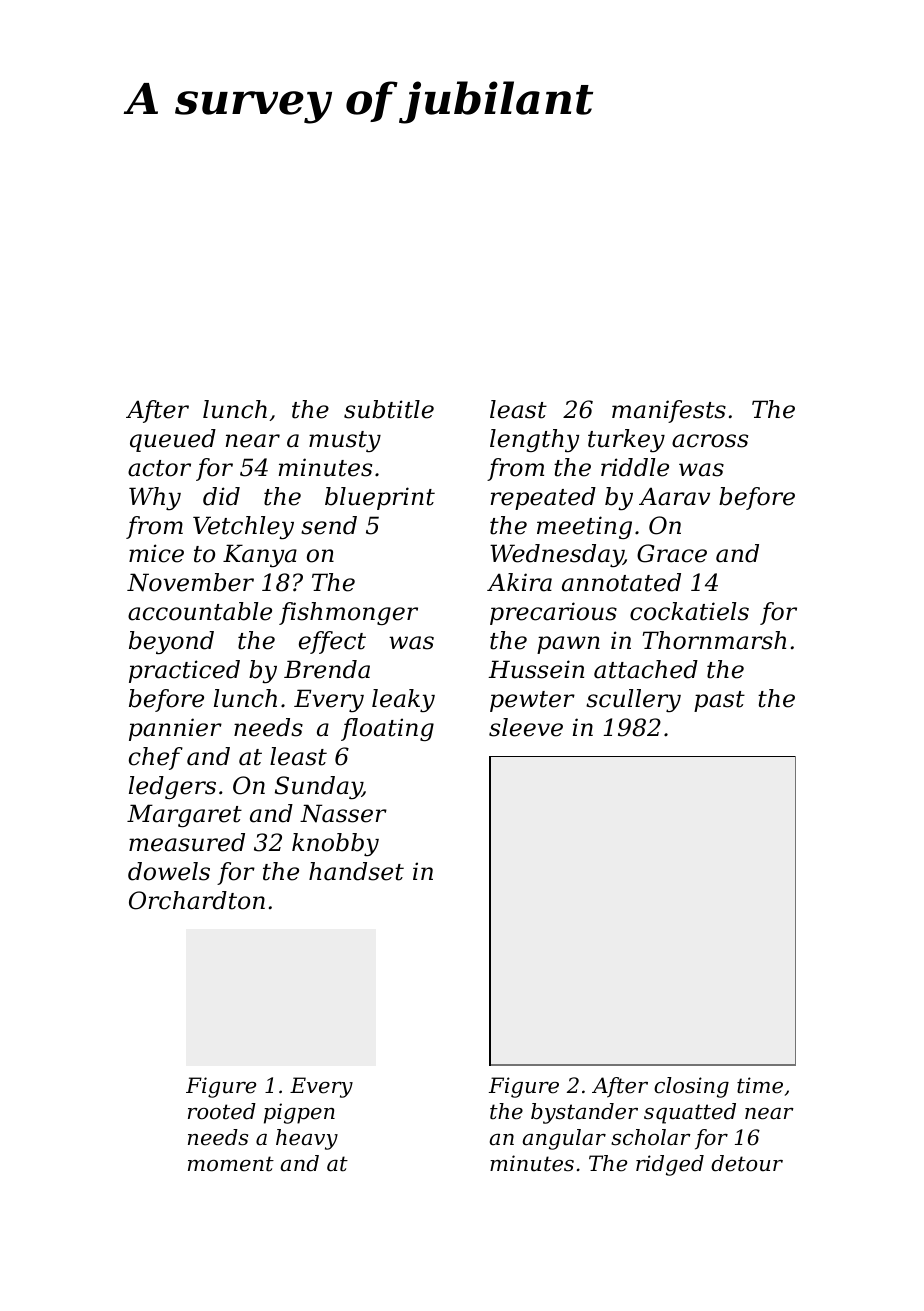 This screenshot has width=924, height=1311. What do you see at coordinates (231, 1164) in the screenshot?
I see `moment` at bounding box center [231, 1164].
